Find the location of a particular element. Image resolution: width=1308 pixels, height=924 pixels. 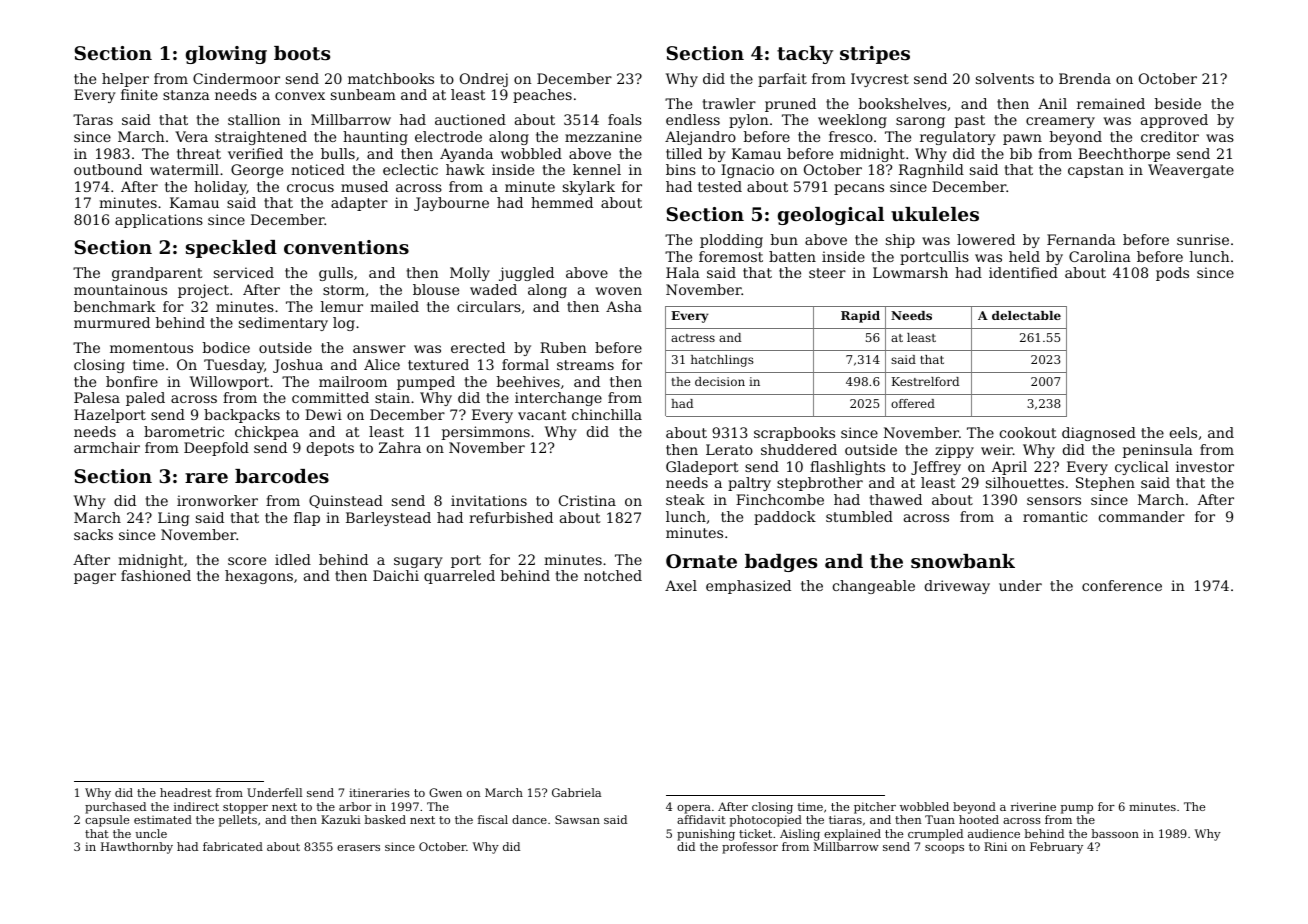

fiscal is located at coordinates (493, 819).
